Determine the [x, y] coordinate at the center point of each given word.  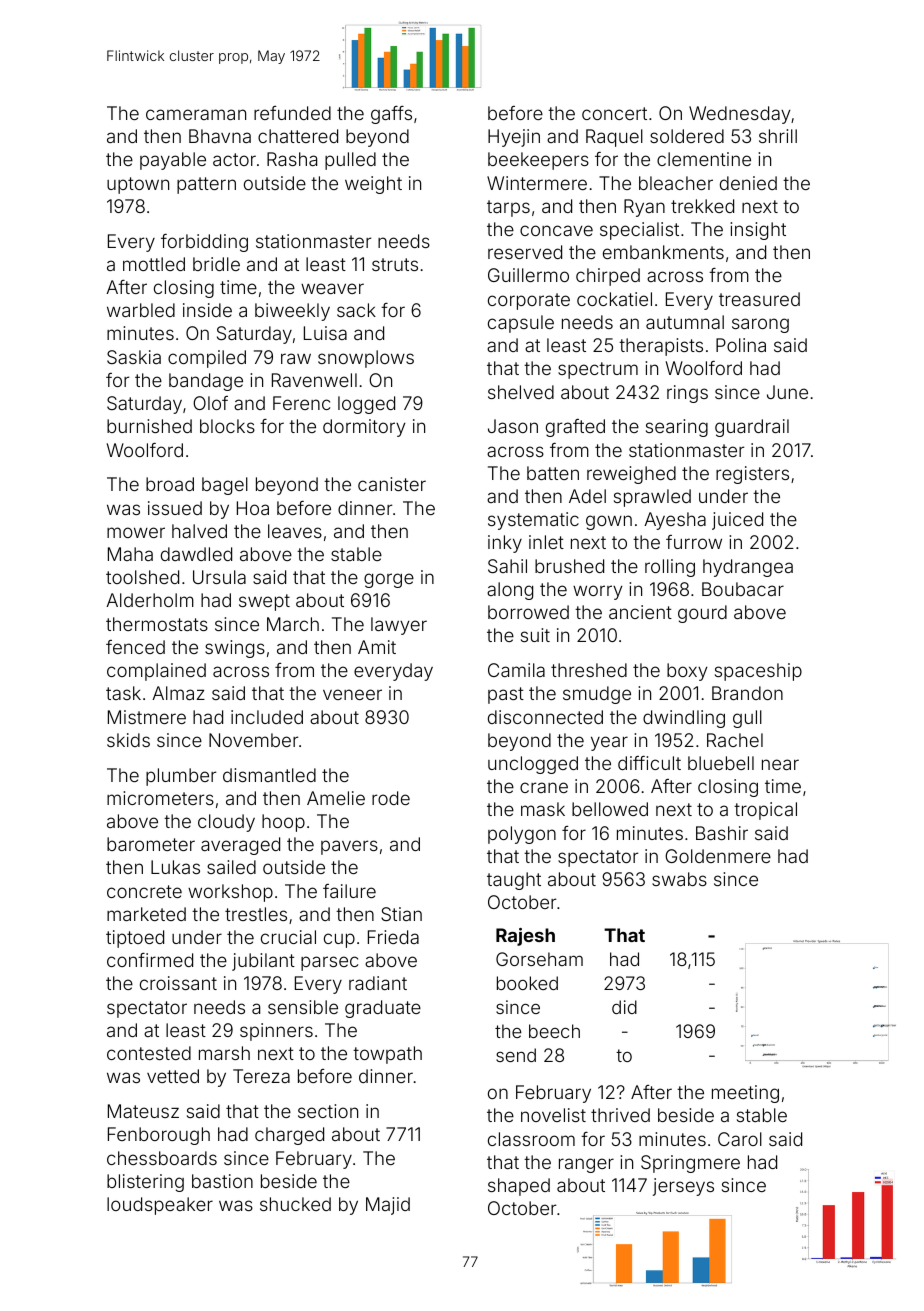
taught [514, 881]
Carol [740, 1139]
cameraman [196, 114]
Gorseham [539, 959]
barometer [151, 844]
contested [149, 1053]
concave [556, 230]
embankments [663, 252]
